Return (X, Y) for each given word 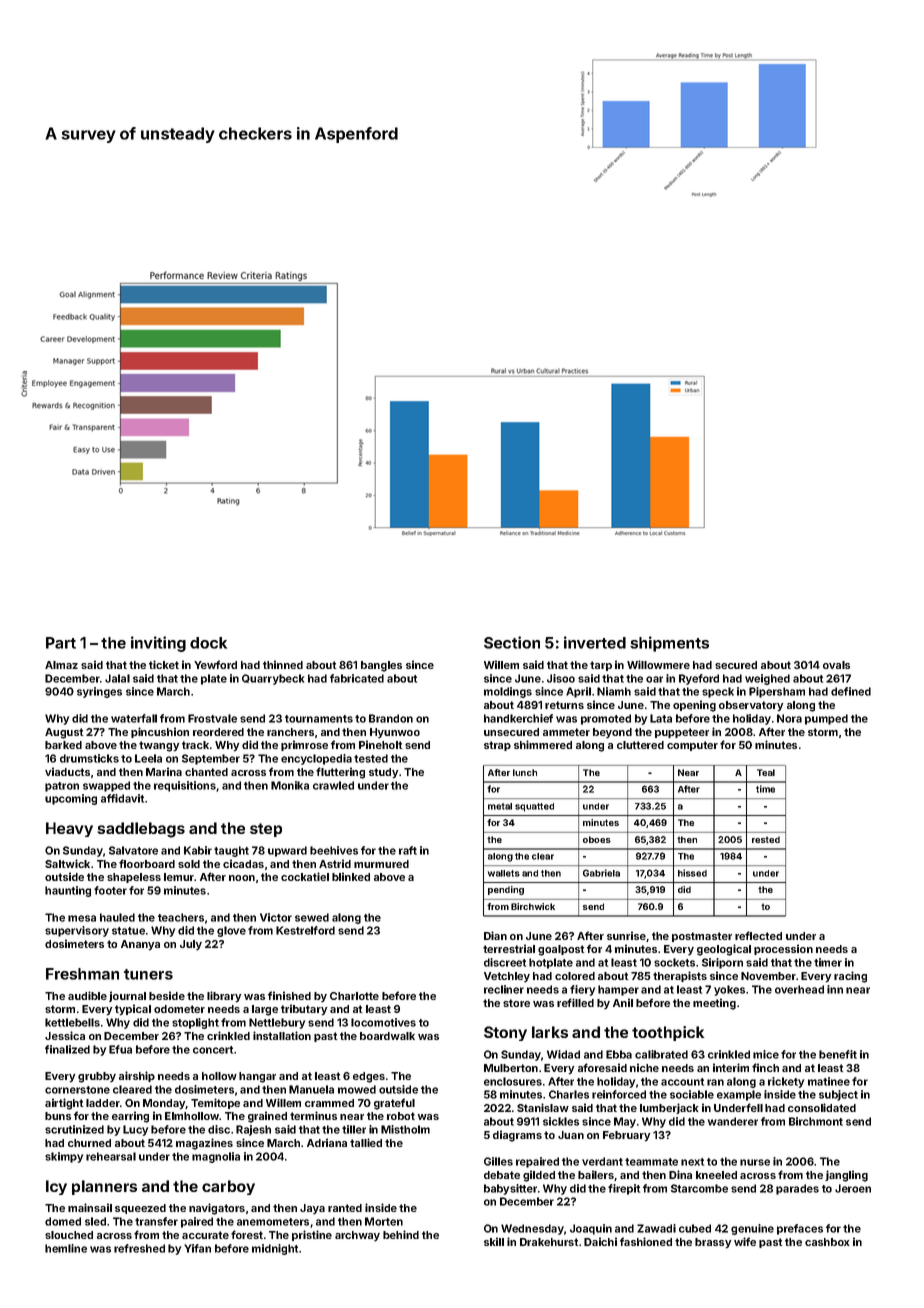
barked (63, 745)
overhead (799, 989)
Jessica (65, 1035)
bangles (381, 666)
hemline (66, 1248)
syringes (99, 692)
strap (497, 746)
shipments (669, 644)
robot (401, 1116)
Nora (789, 718)
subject (838, 1095)
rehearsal (111, 1156)
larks (550, 1032)
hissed (692, 873)
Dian (495, 935)
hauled (117, 917)
